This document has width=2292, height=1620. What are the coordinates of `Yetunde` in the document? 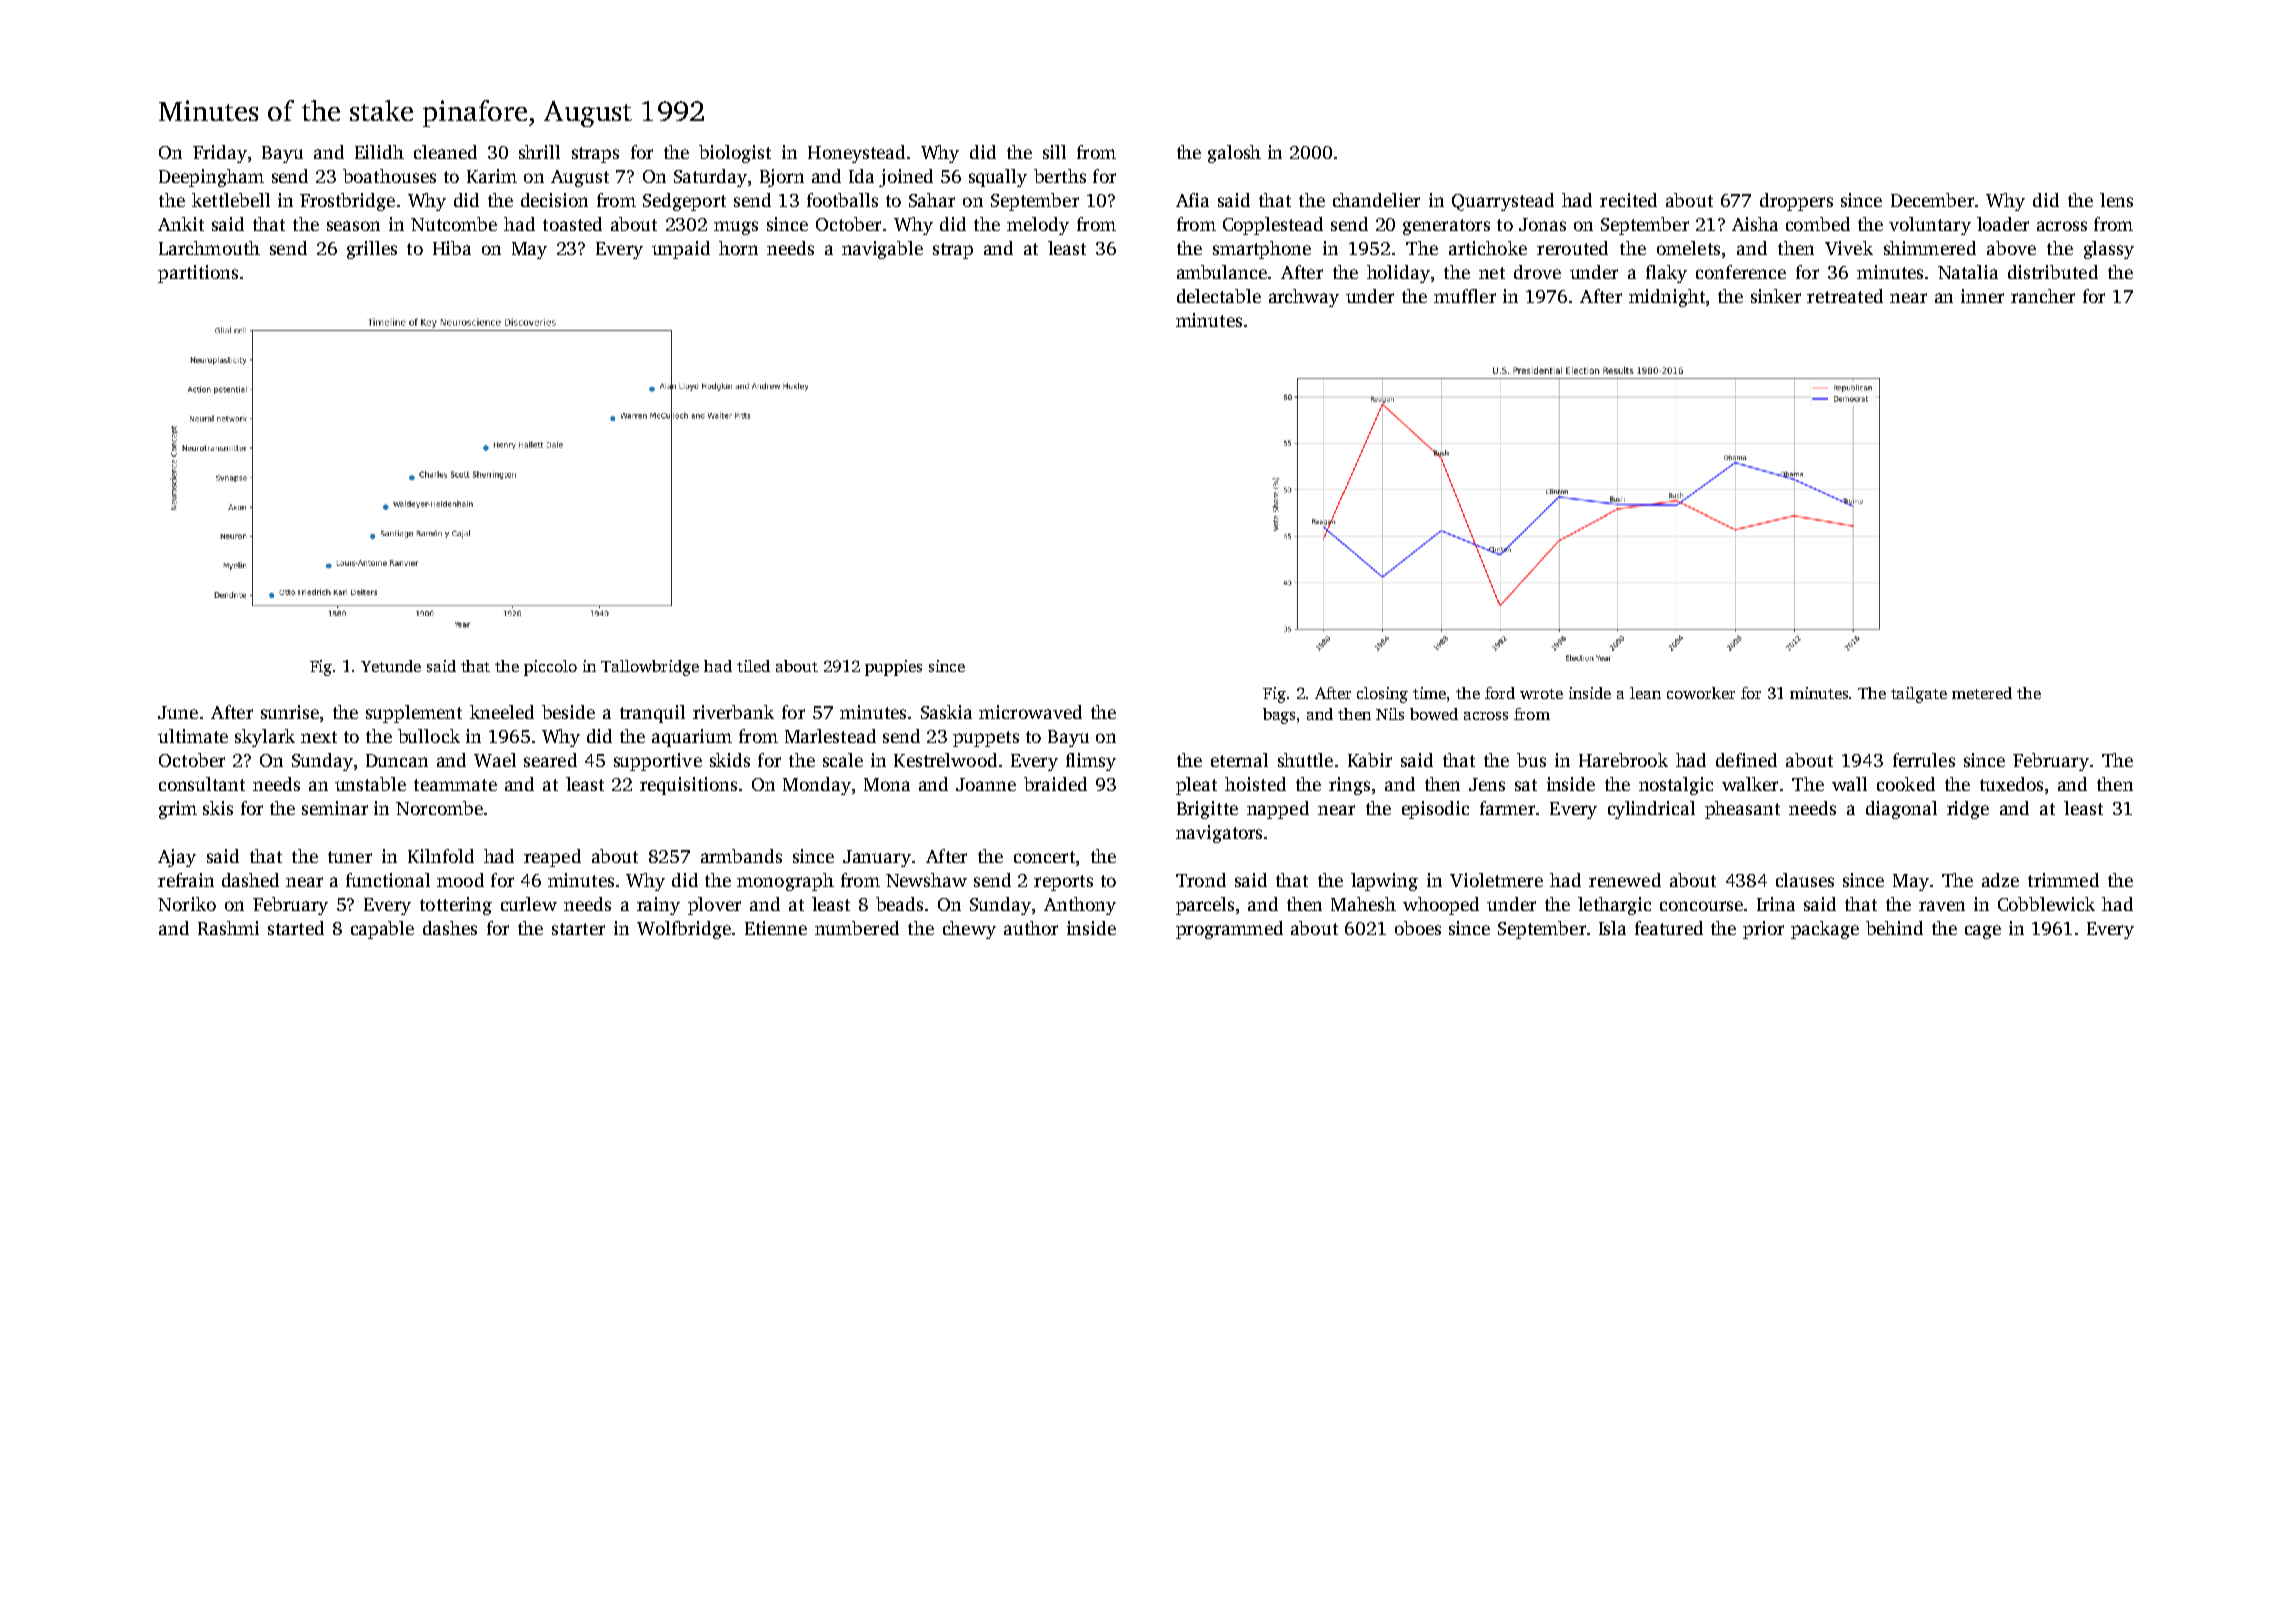 It's located at (391, 666).
